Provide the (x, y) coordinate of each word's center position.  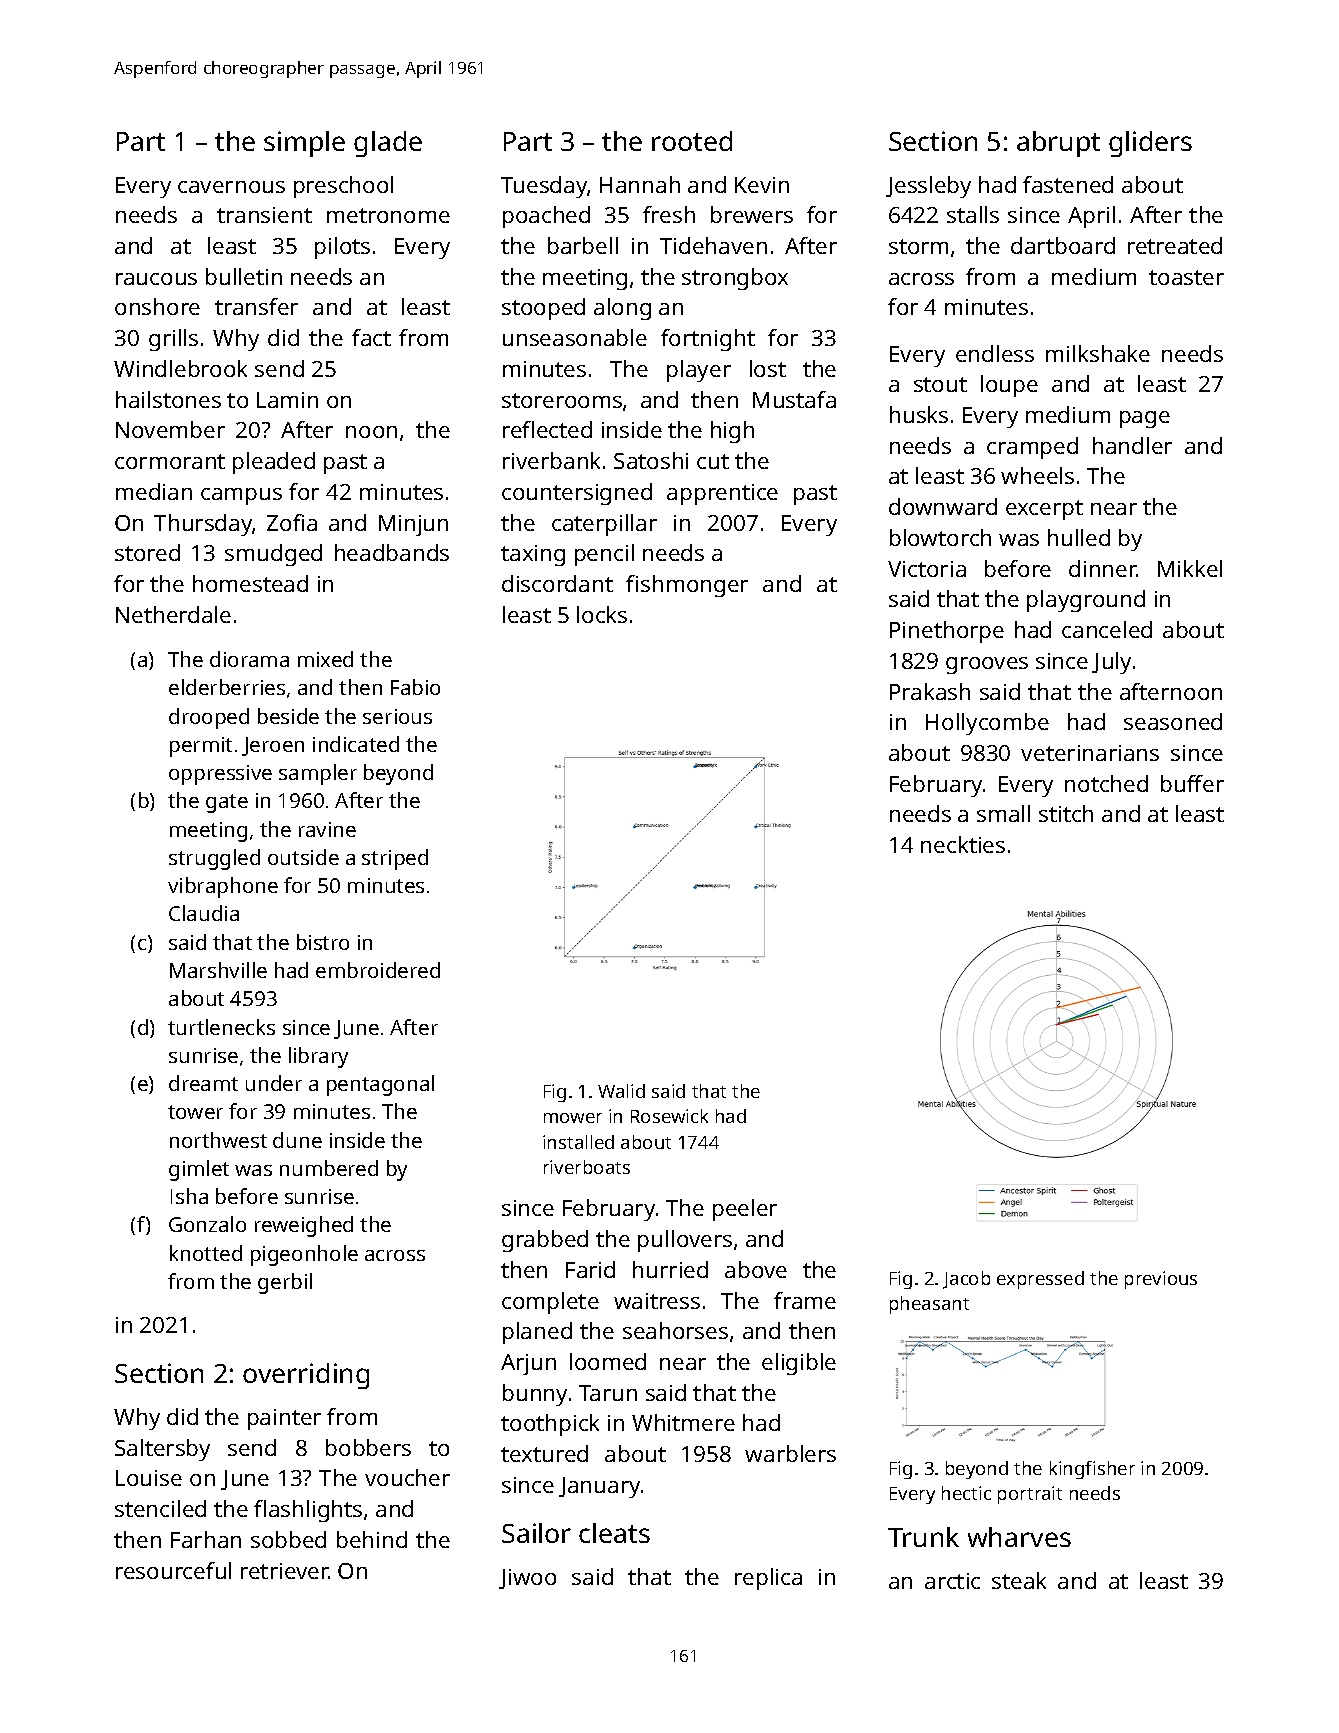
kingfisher (1092, 1470)
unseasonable (575, 337)
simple (304, 144)
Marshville (218, 970)
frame (805, 1300)
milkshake (1098, 353)
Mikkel (1190, 568)
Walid (621, 1091)
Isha (189, 1196)
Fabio (415, 687)
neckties (963, 844)
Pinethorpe (947, 632)
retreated (1175, 245)
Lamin (287, 400)
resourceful (173, 1570)
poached (546, 217)
